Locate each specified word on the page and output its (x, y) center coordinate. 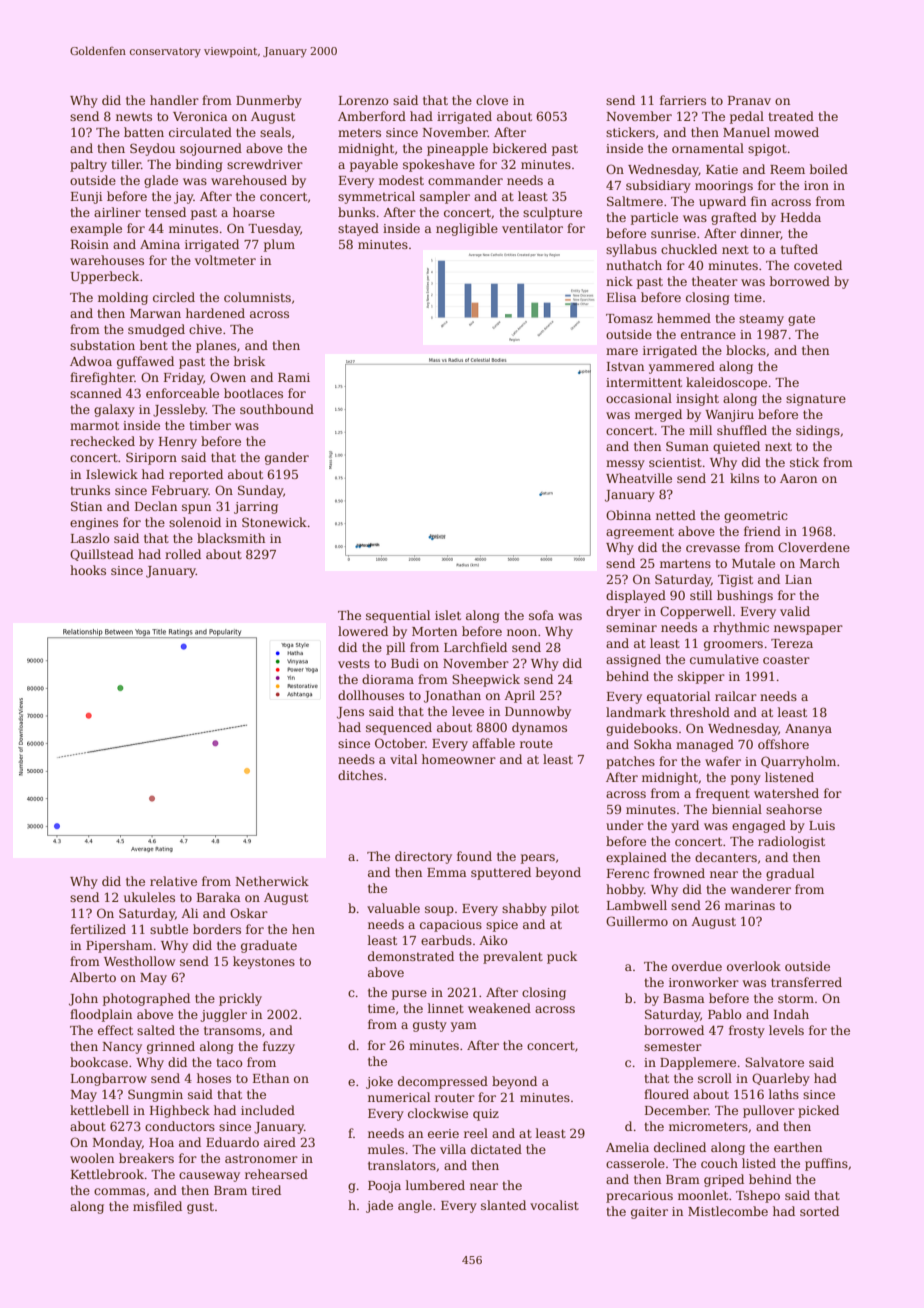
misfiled (157, 1206)
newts (134, 116)
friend (762, 531)
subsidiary (658, 186)
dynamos (539, 728)
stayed (358, 229)
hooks (88, 570)
